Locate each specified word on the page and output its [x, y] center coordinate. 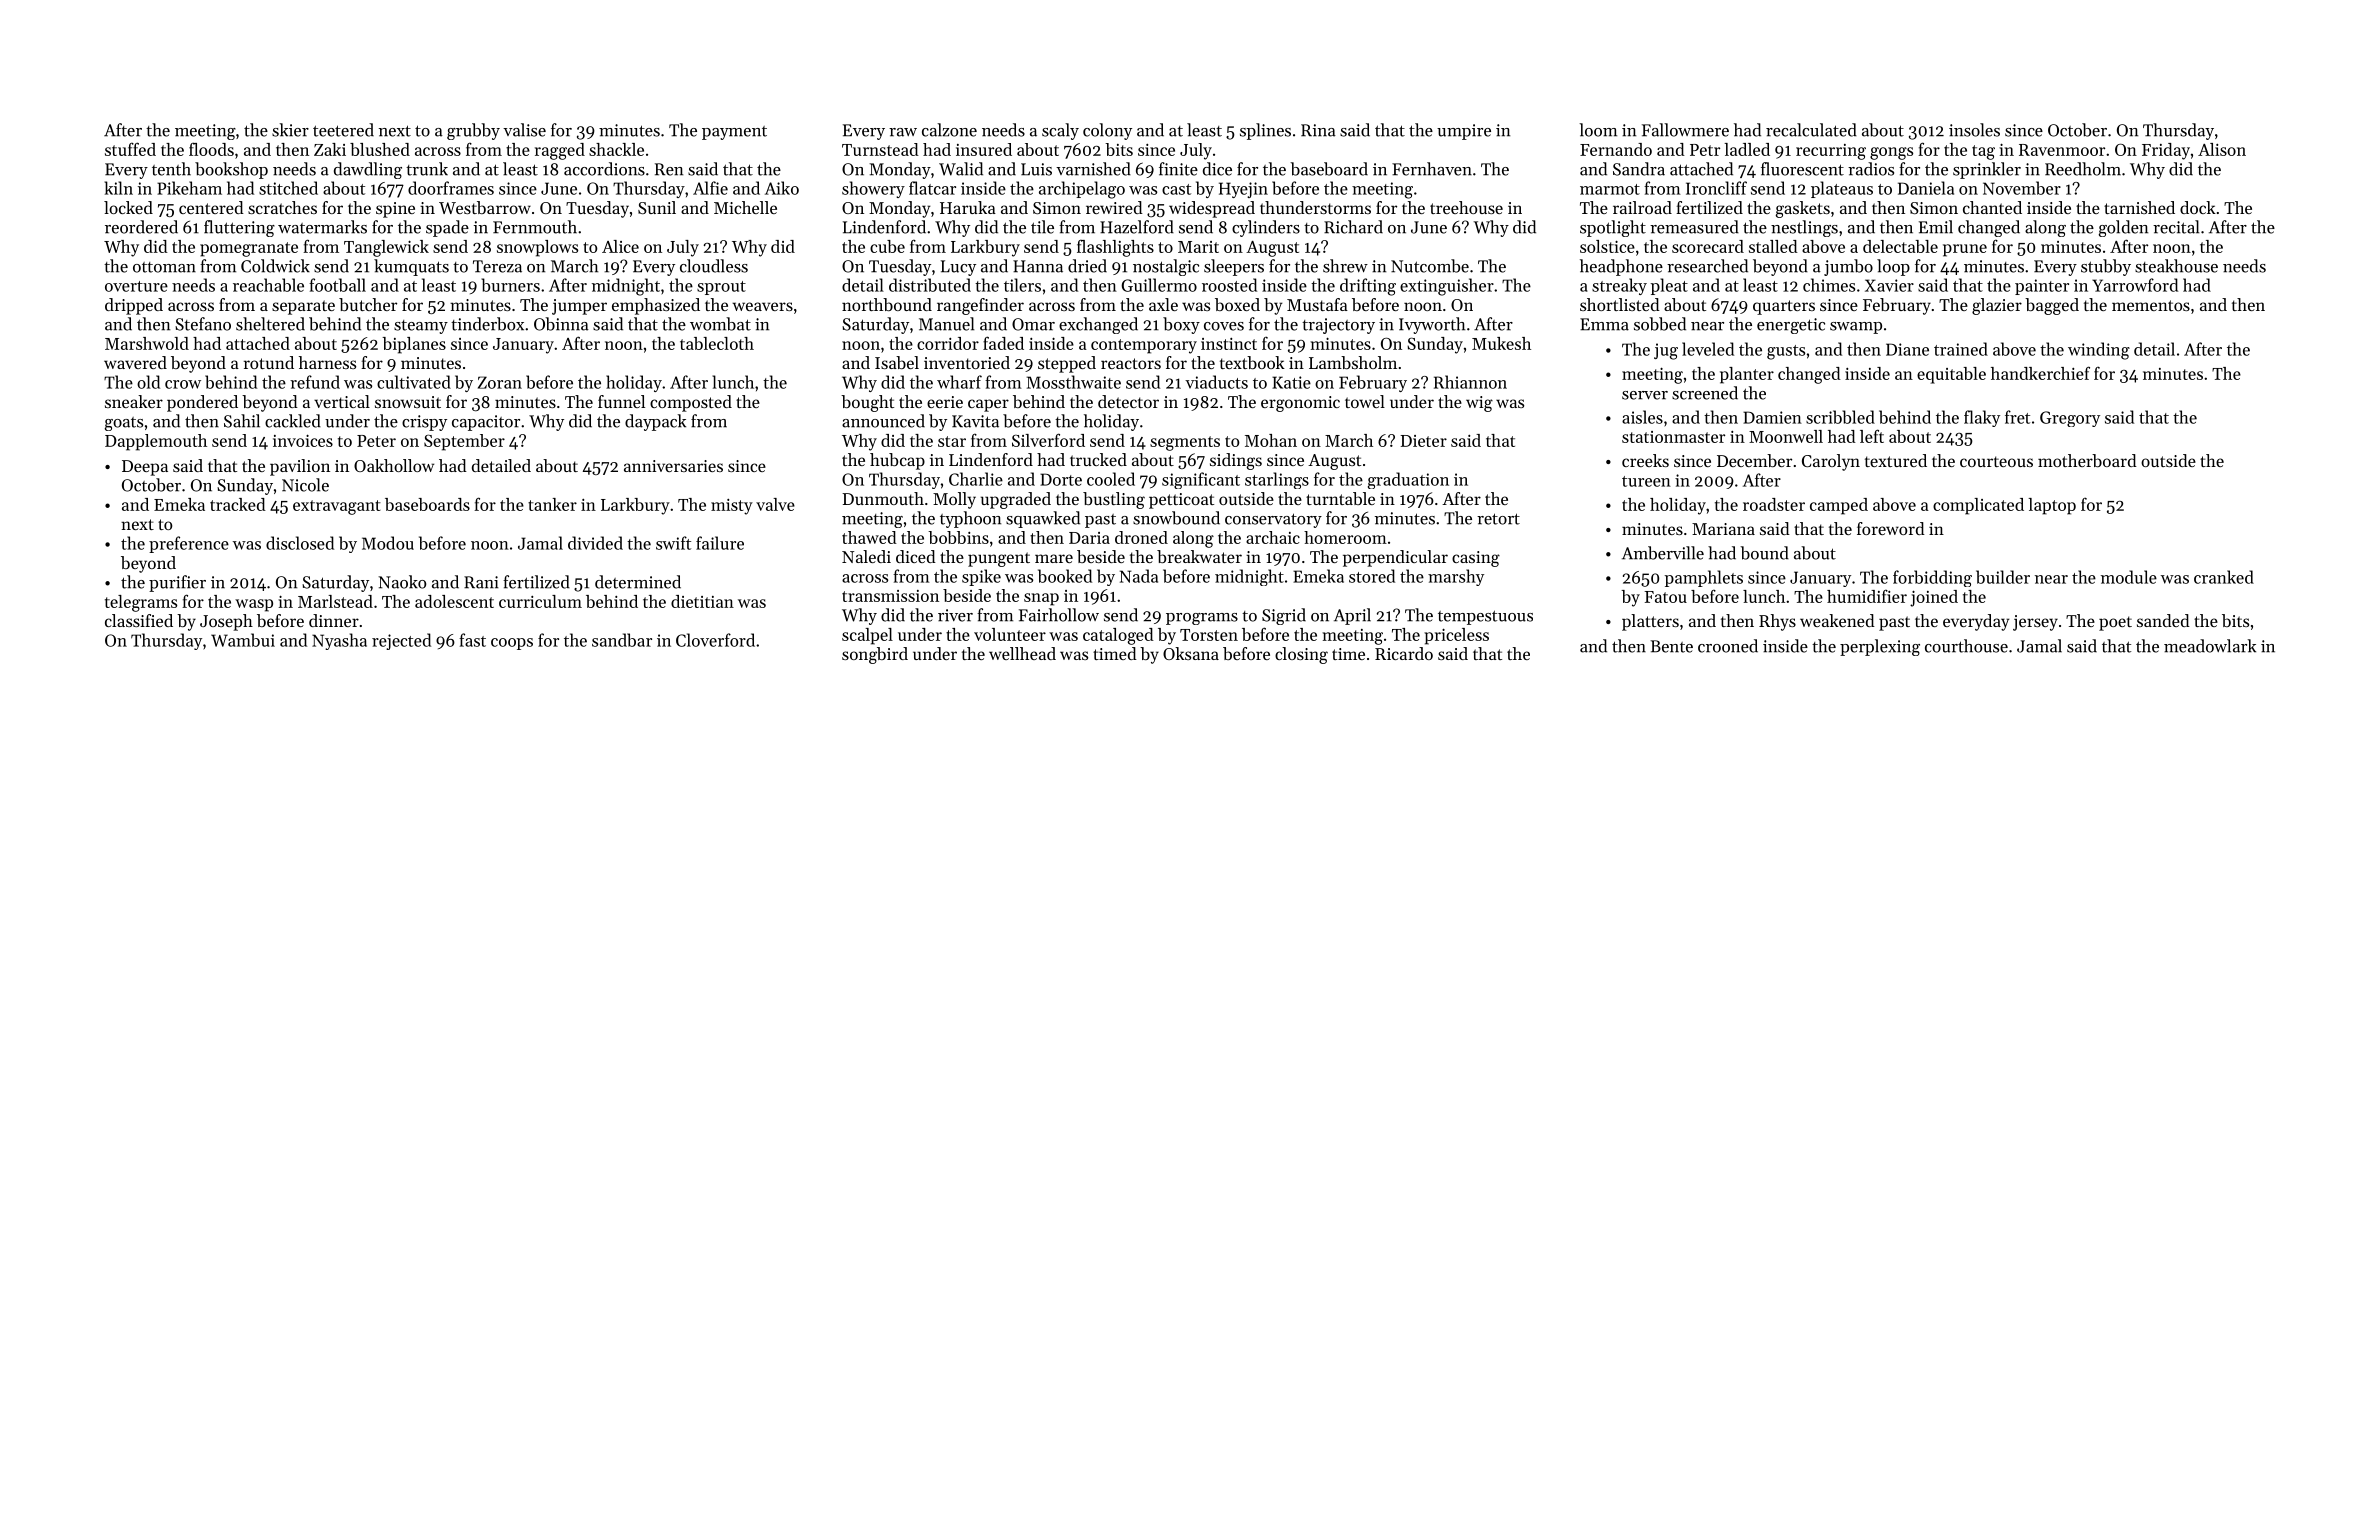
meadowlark [2210, 646]
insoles [1974, 130]
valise [524, 130]
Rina [1318, 130]
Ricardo [1404, 653]
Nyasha [339, 641]
